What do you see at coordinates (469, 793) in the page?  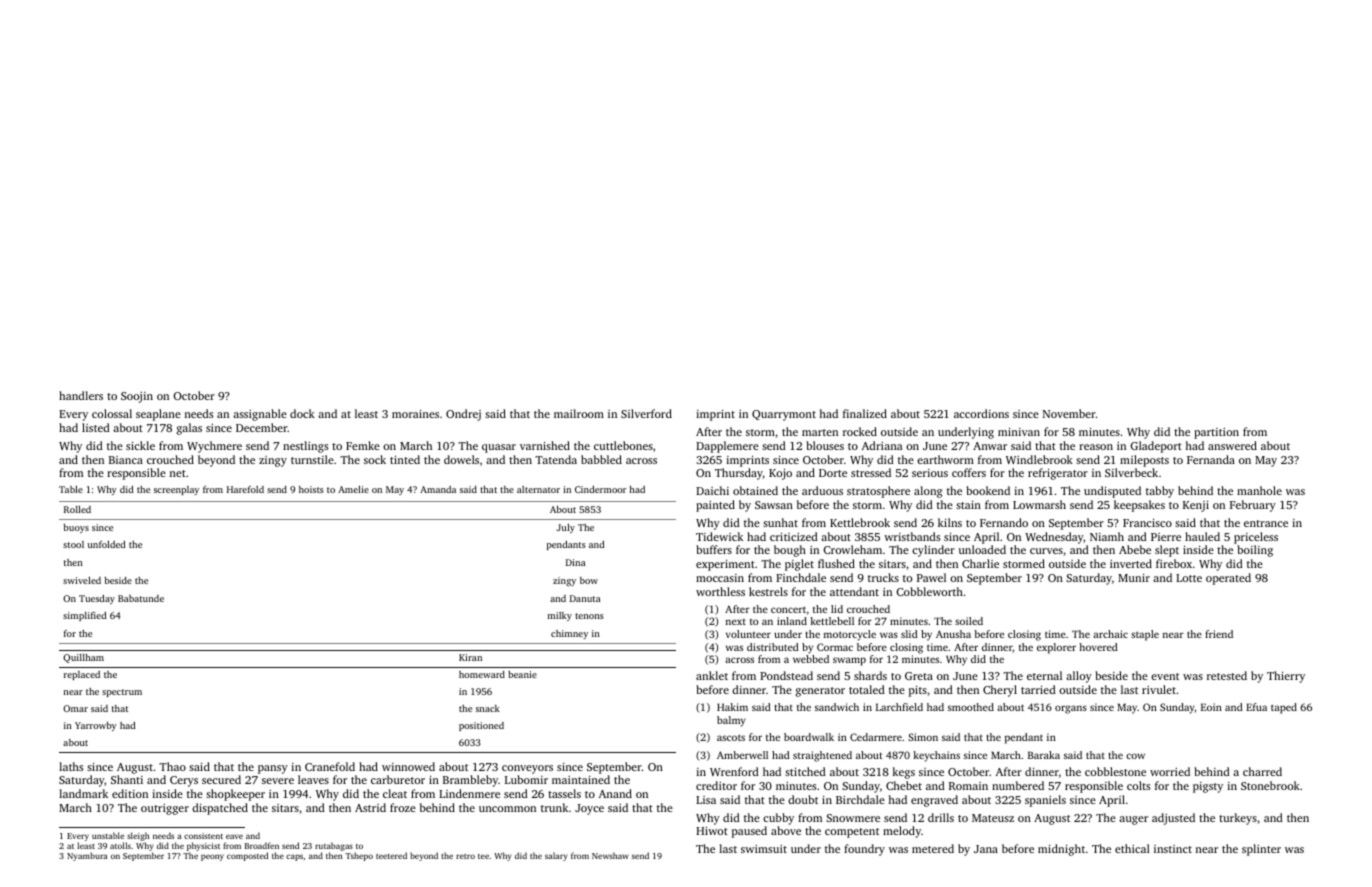 I see `Lindenmere` at bounding box center [469, 793].
